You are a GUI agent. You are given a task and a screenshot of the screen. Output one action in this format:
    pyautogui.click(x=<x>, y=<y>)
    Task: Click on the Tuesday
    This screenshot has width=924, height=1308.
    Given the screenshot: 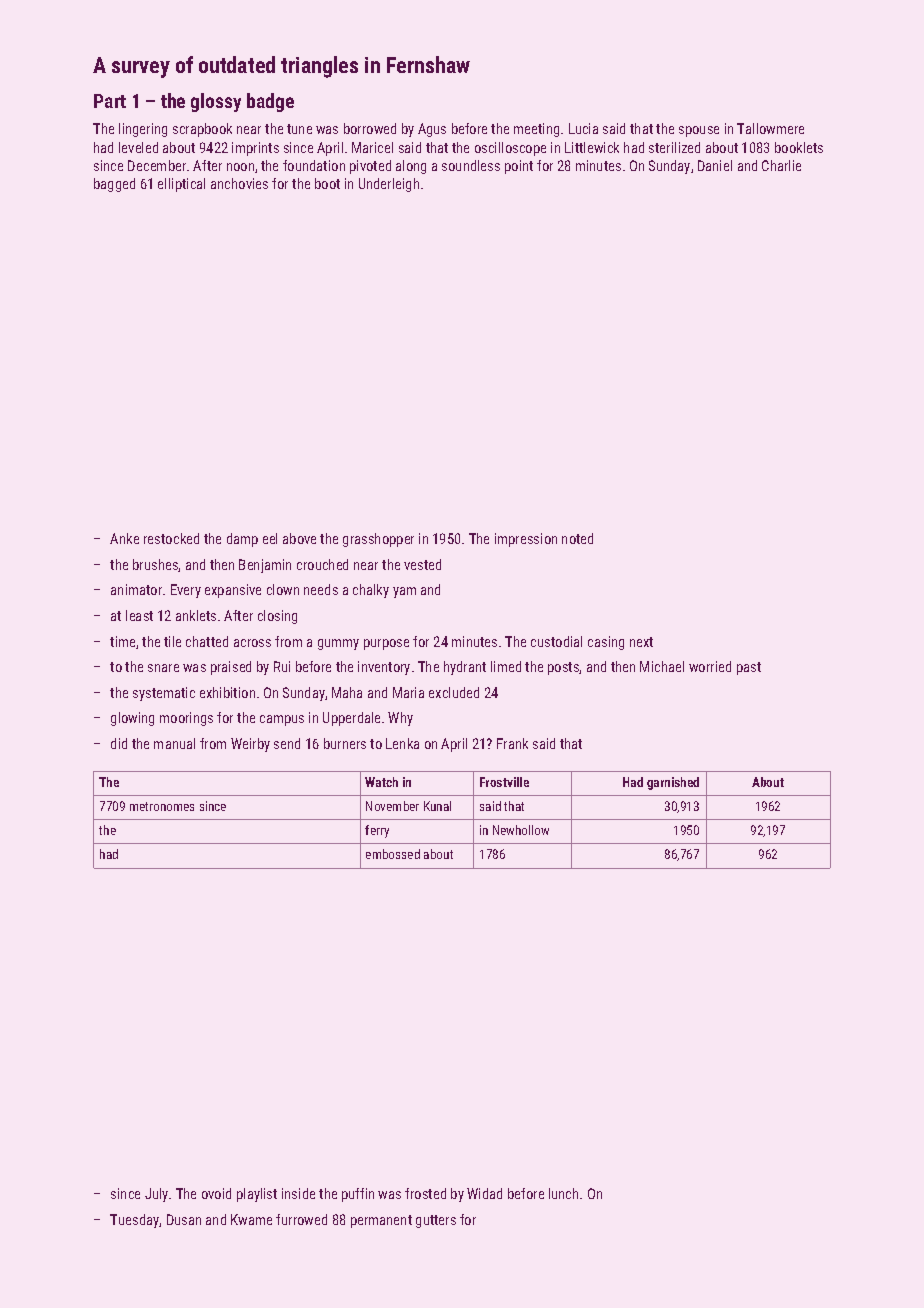 What is the action you would take?
    pyautogui.click(x=135, y=1221)
